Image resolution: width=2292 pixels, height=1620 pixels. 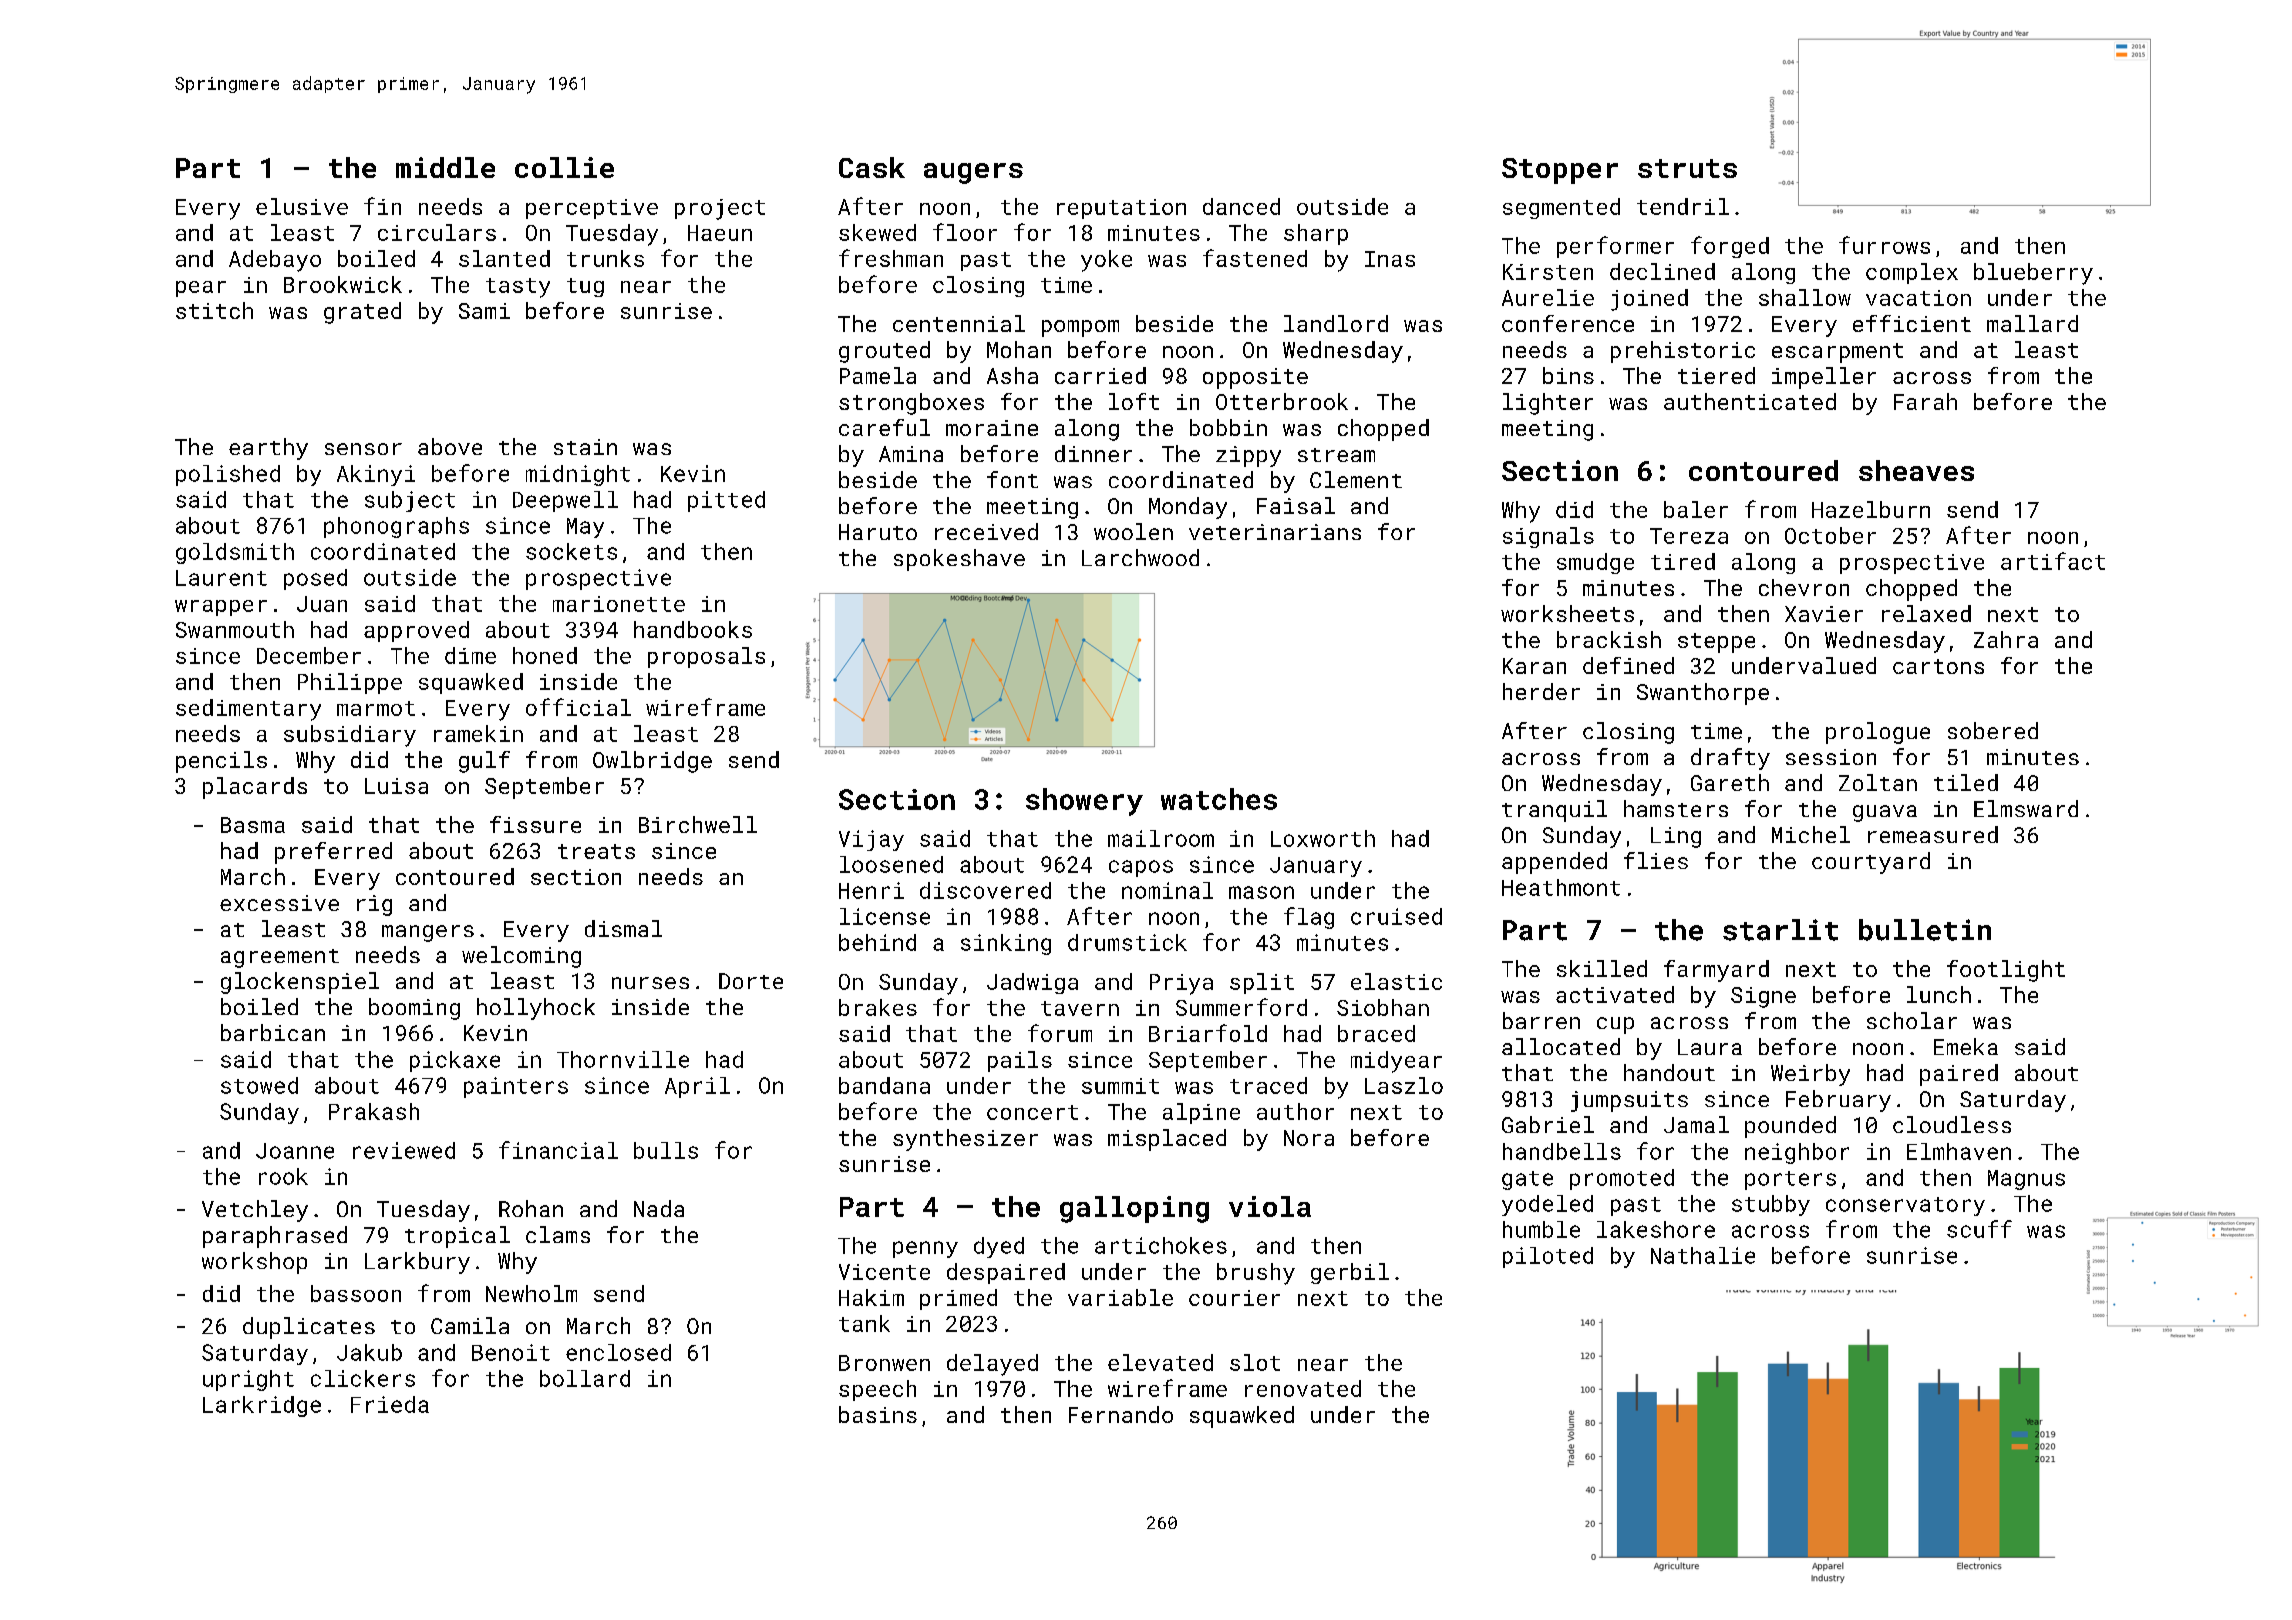 What do you see at coordinates (1966, 1046) in the screenshot?
I see `Emeka` at bounding box center [1966, 1046].
